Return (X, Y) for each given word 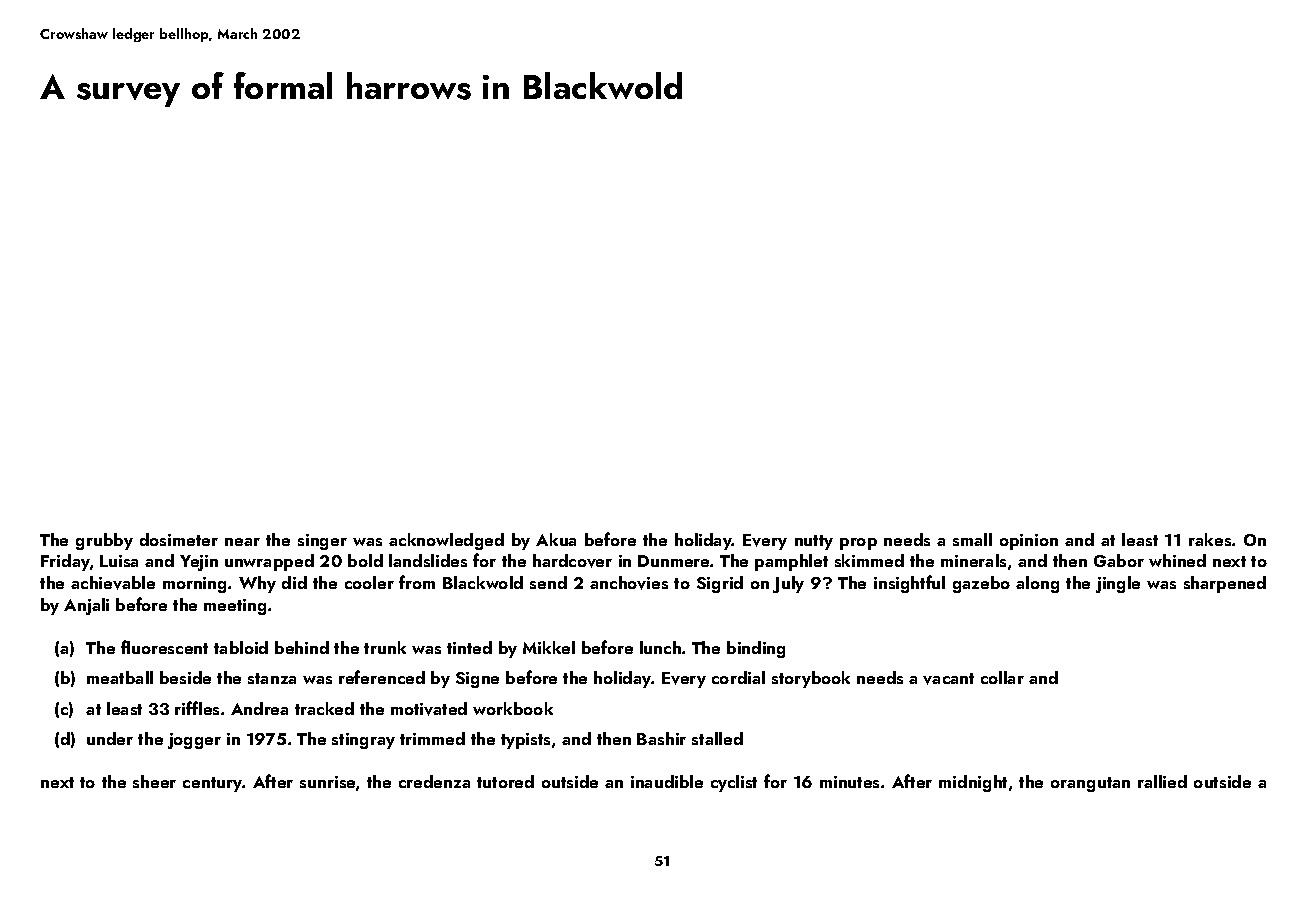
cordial (738, 677)
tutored (505, 781)
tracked (324, 708)
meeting (235, 607)
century (213, 784)
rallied (1162, 781)
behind (302, 647)
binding (756, 649)
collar (1002, 677)
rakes (1210, 539)
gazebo (981, 584)
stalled (717, 738)
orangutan (1090, 784)
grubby (104, 541)
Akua (556, 539)
